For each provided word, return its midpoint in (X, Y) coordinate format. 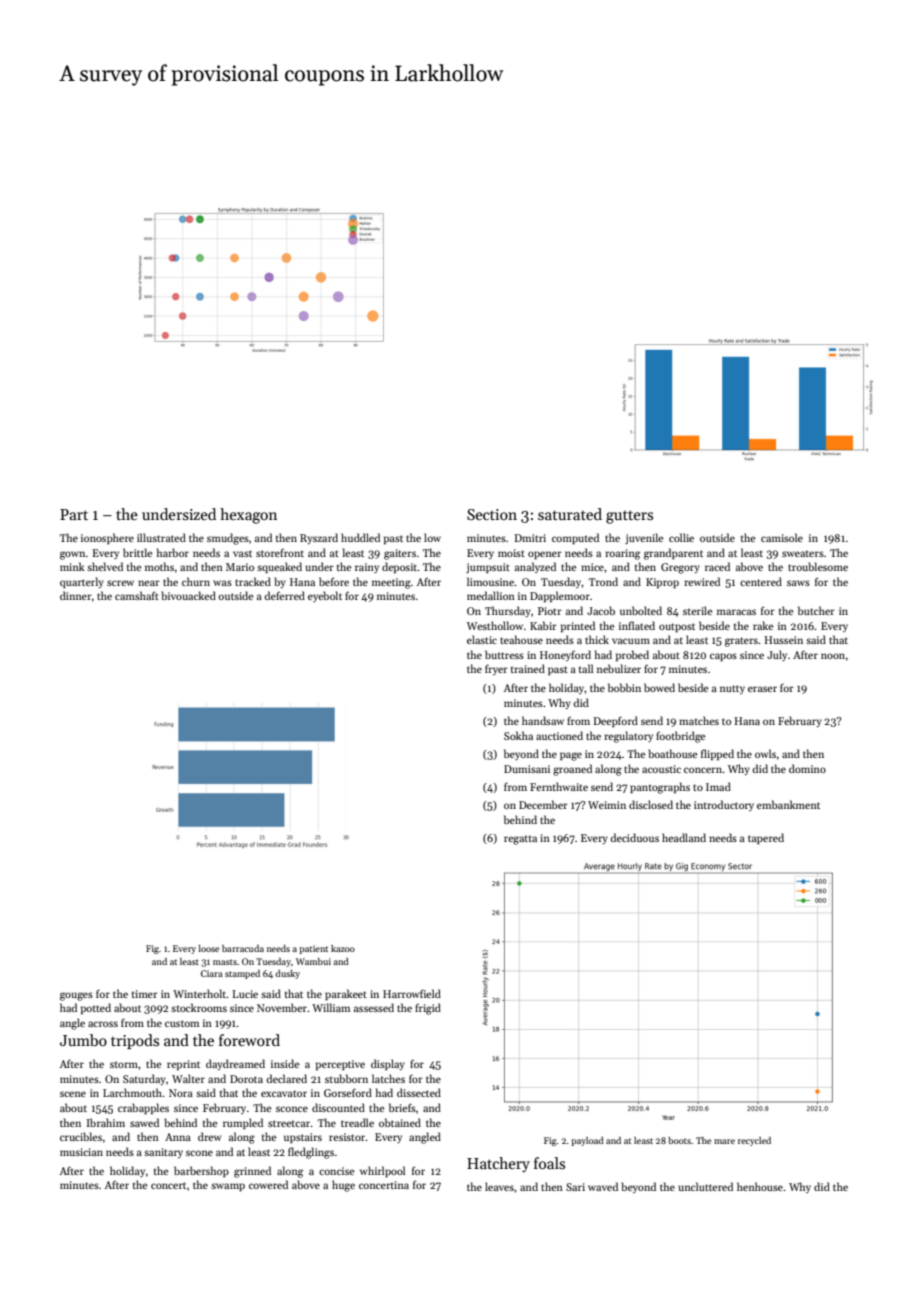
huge (343, 1186)
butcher (816, 610)
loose (208, 948)
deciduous (634, 837)
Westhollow (495, 625)
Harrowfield (412, 993)
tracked (253, 581)
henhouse (760, 1186)
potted (96, 1008)
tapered (766, 838)
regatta (520, 840)
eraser (762, 689)
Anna (178, 1137)
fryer (496, 669)
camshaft (137, 595)
